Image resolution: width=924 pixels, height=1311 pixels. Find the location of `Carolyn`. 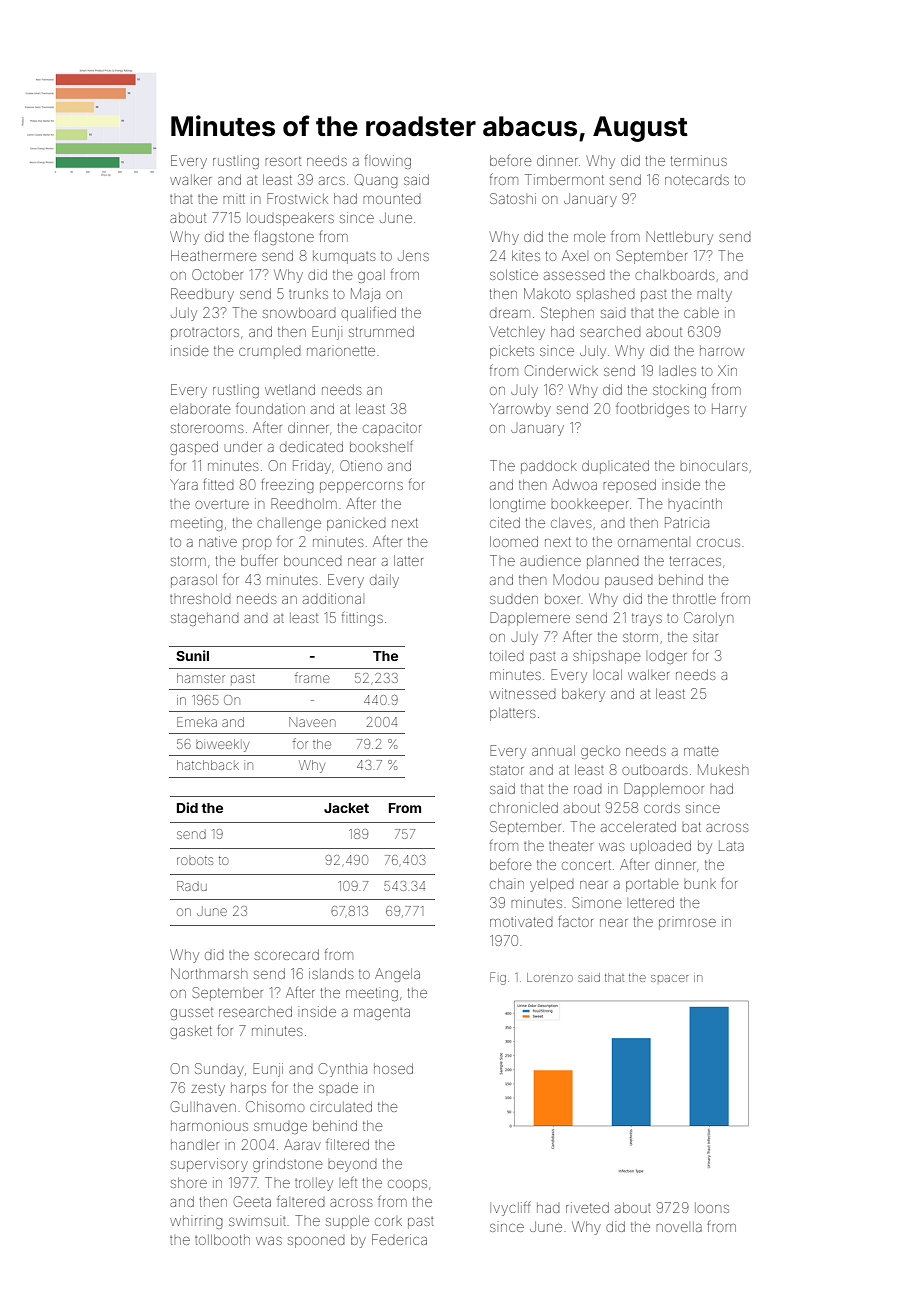

Carolyn is located at coordinates (708, 619).
